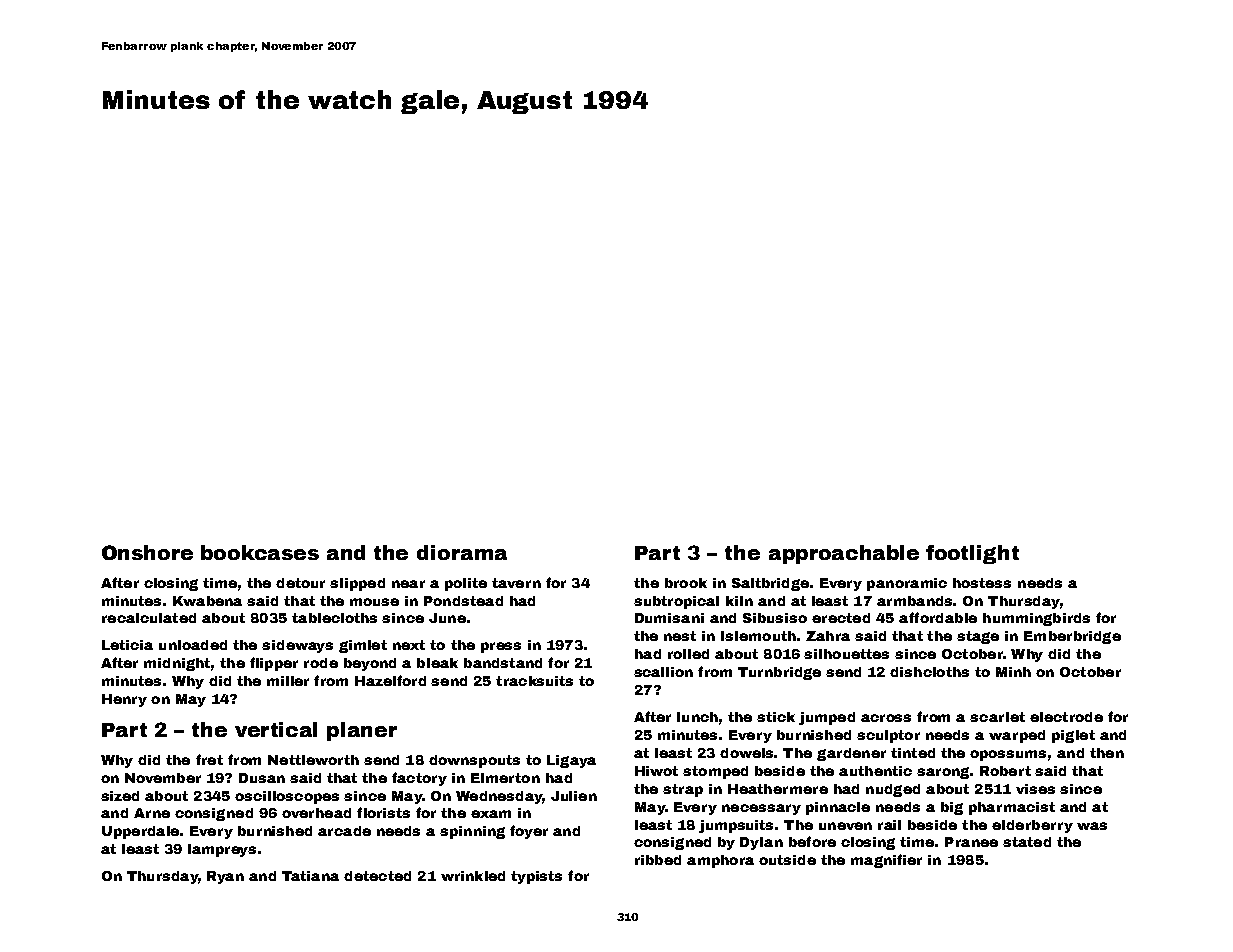 The image size is (1233, 952). What do you see at coordinates (972, 554) in the screenshot?
I see `footlight` at bounding box center [972, 554].
